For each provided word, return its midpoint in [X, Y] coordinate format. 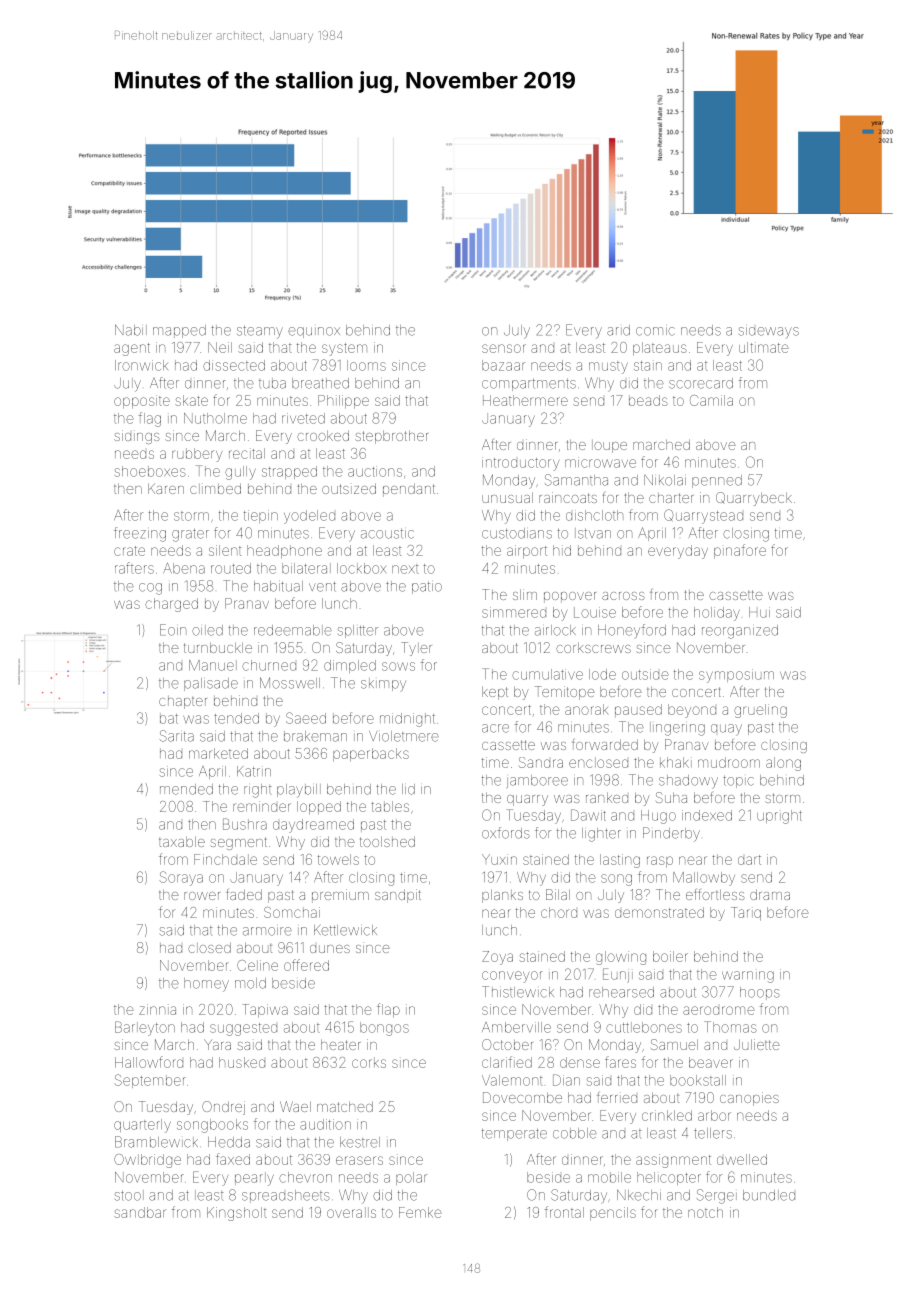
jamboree [537, 781]
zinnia [157, 1009]
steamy [260, 332]
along [783, 764]
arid [618, 330]
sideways [769, 332]
